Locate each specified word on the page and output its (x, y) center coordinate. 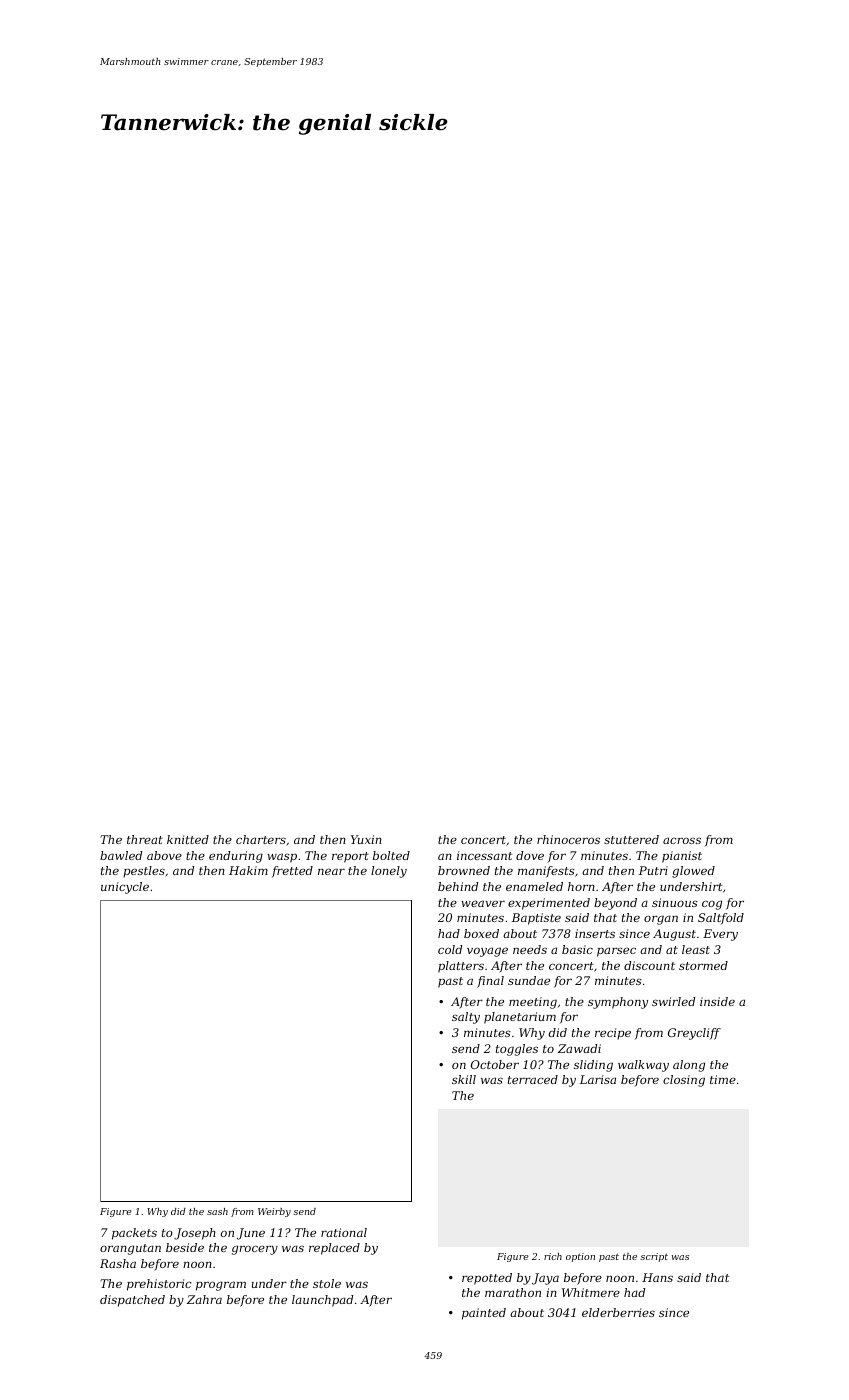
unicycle (125, 888)
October (495, 1064)
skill (464, 1079)
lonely (389, 872)
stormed (703, 965)
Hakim (248, 870)
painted (484, 1314)
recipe (613, 1034)
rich (553, 1256)
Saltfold (721, 919)
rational (344, 1232)
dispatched (132, 1301)
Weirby (274, 1212)
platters (461, 967)
